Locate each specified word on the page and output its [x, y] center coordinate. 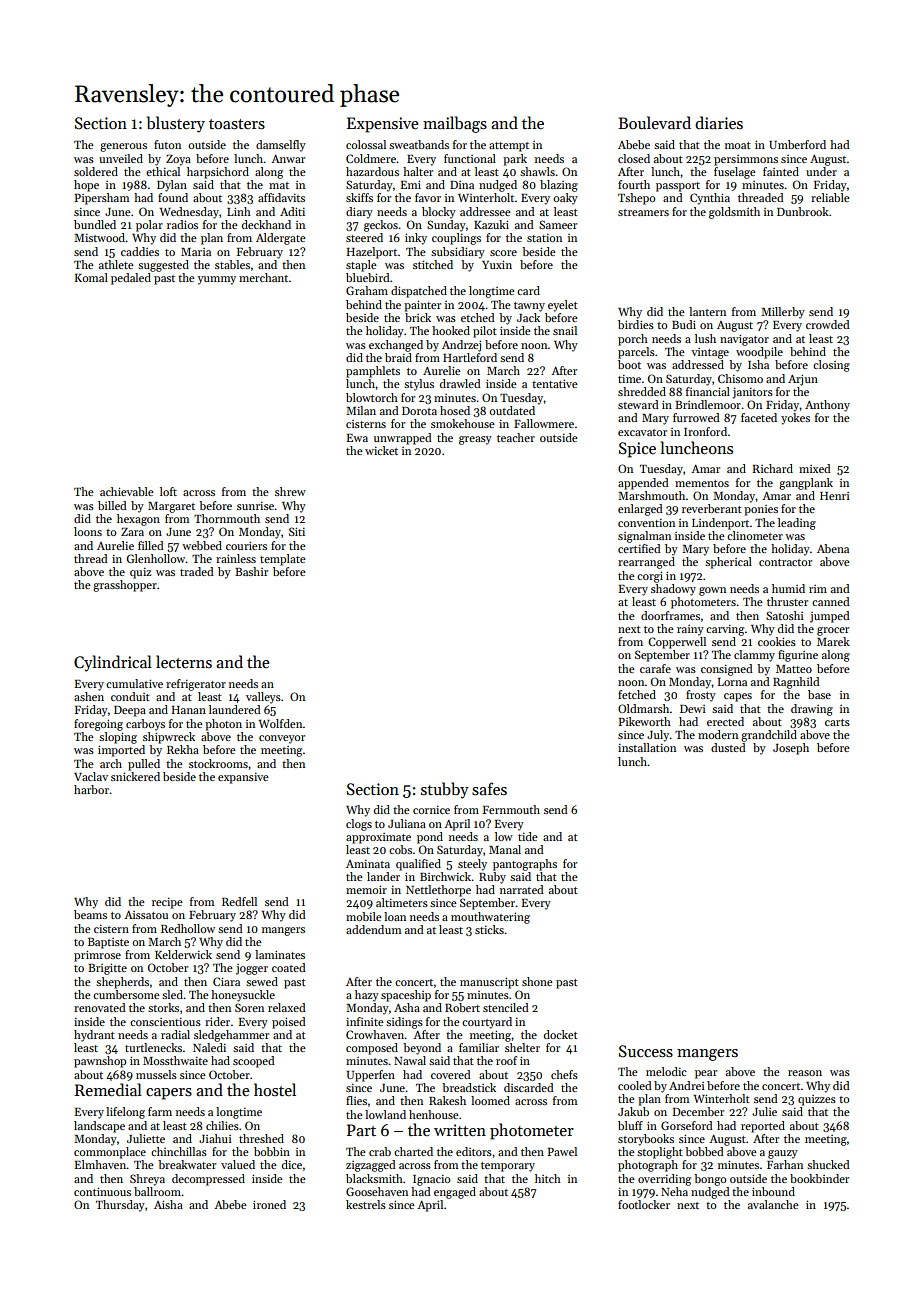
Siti [297, 531]
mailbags [455, 124]
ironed [269, 1204]
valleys [263, 698]
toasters [237, 124]
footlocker [644, 1204]
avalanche [773, 1204]
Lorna [732, 682]
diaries [719, 122]
